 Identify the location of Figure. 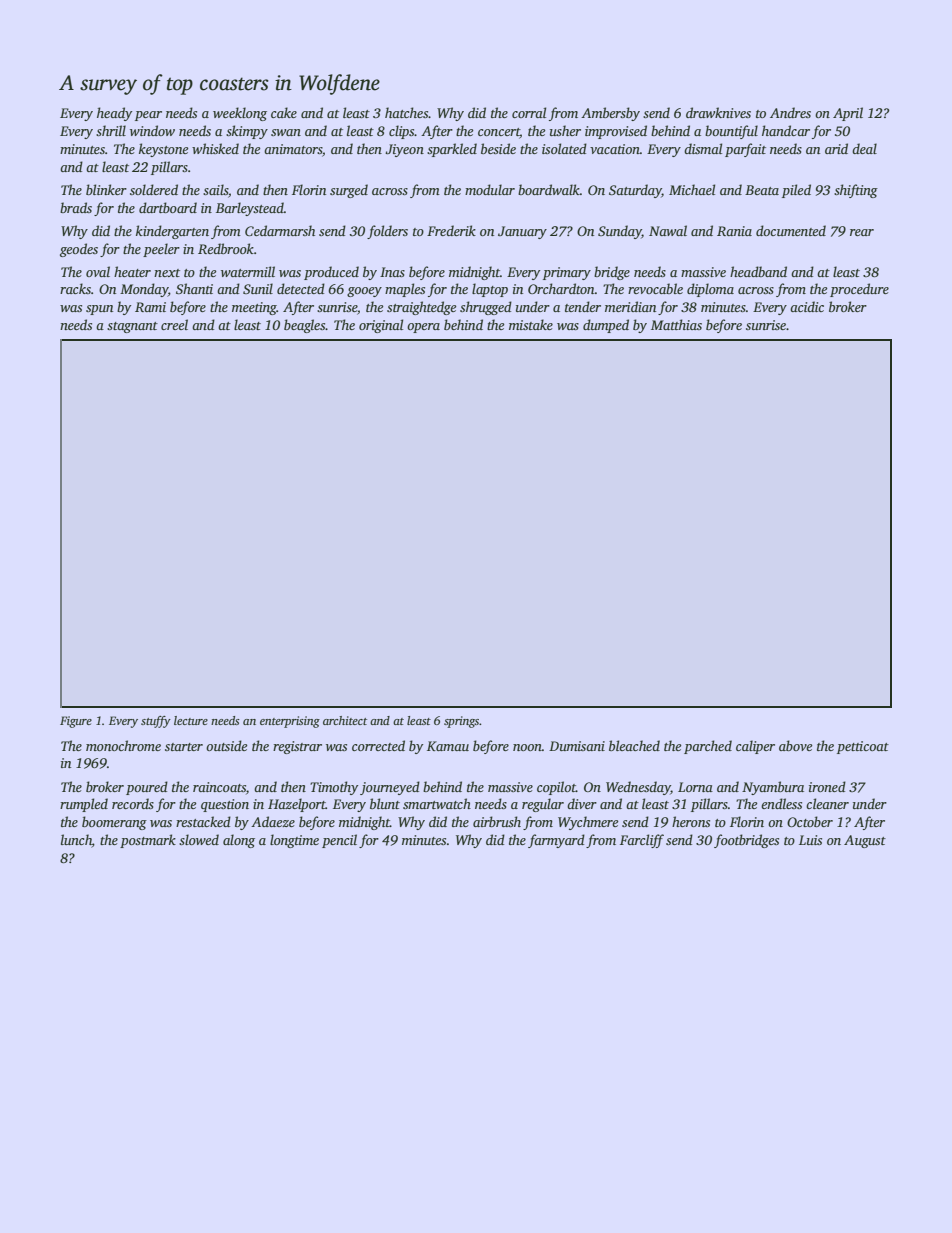
(76, 722).
